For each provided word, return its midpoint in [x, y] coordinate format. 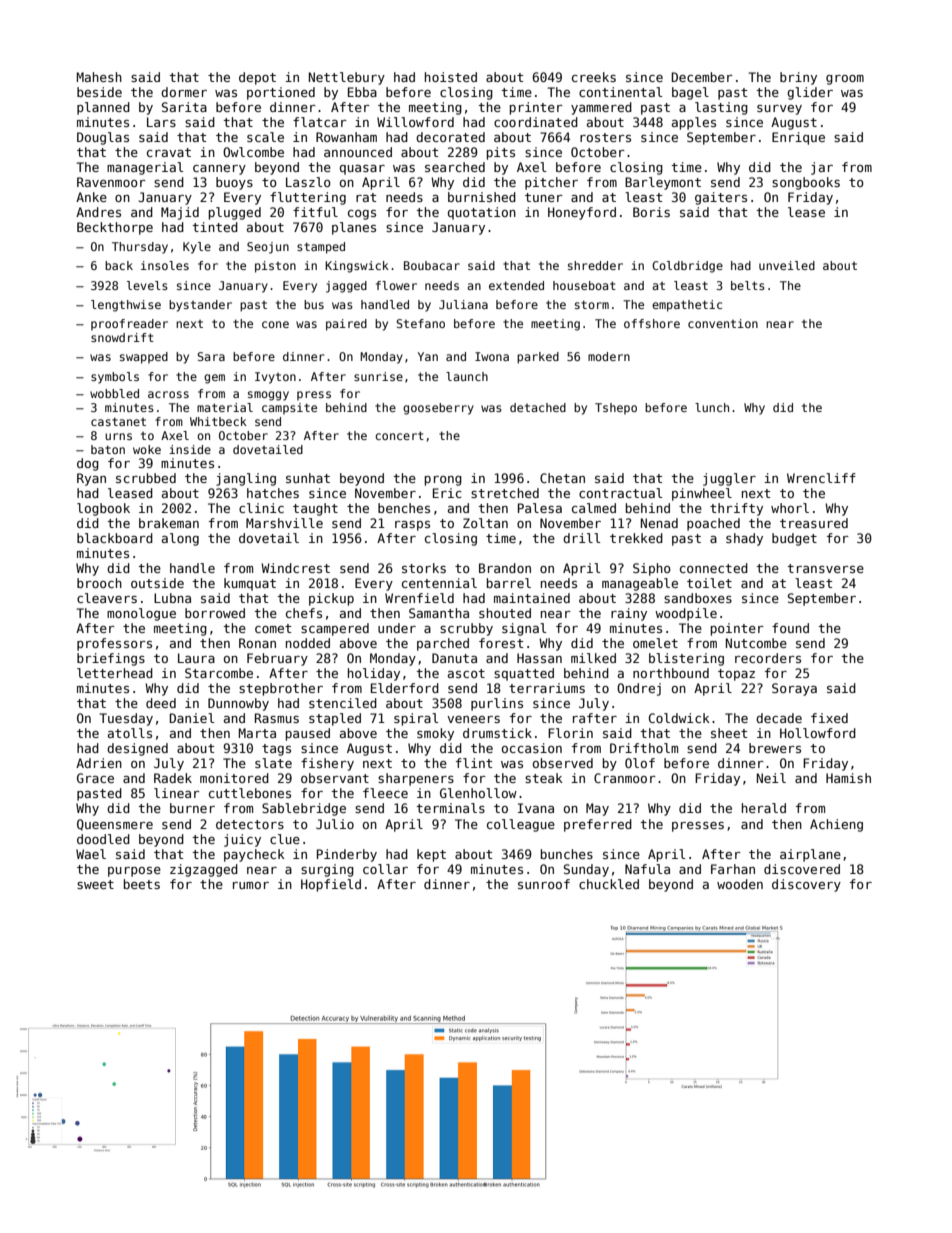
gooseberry [438, 409]
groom [845, 80]
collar [385, 869]
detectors [250, 824]
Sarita [184, 107]
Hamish [848, 778]
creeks [594, 77]
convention [723, 323]
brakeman [169, 523]
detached [538, 407]
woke [147, 449]
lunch [712, 407]
